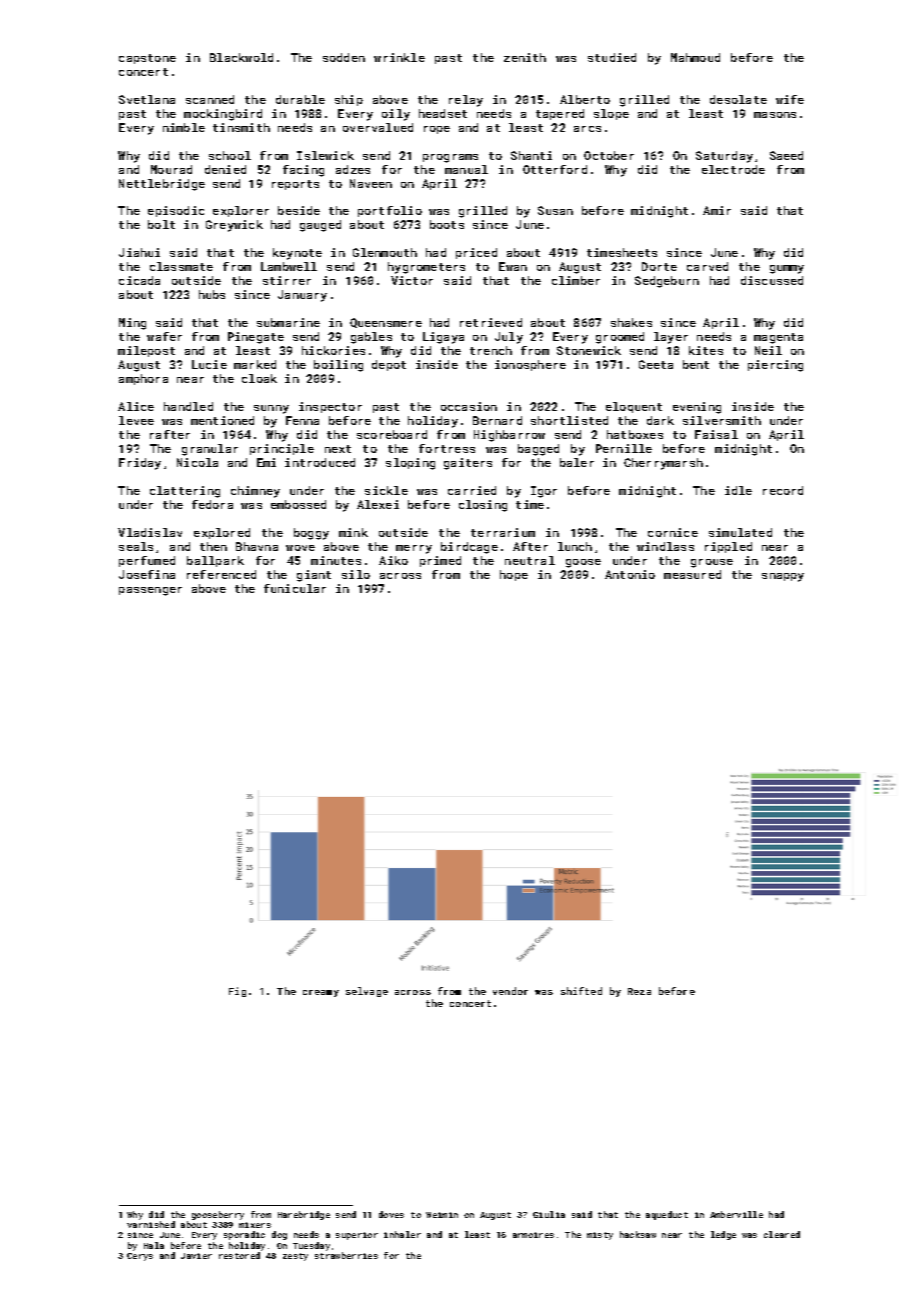 Image resolution: width=924 pixels, height=1308 pixels. I want to click on Reza, so click(639, 991).
